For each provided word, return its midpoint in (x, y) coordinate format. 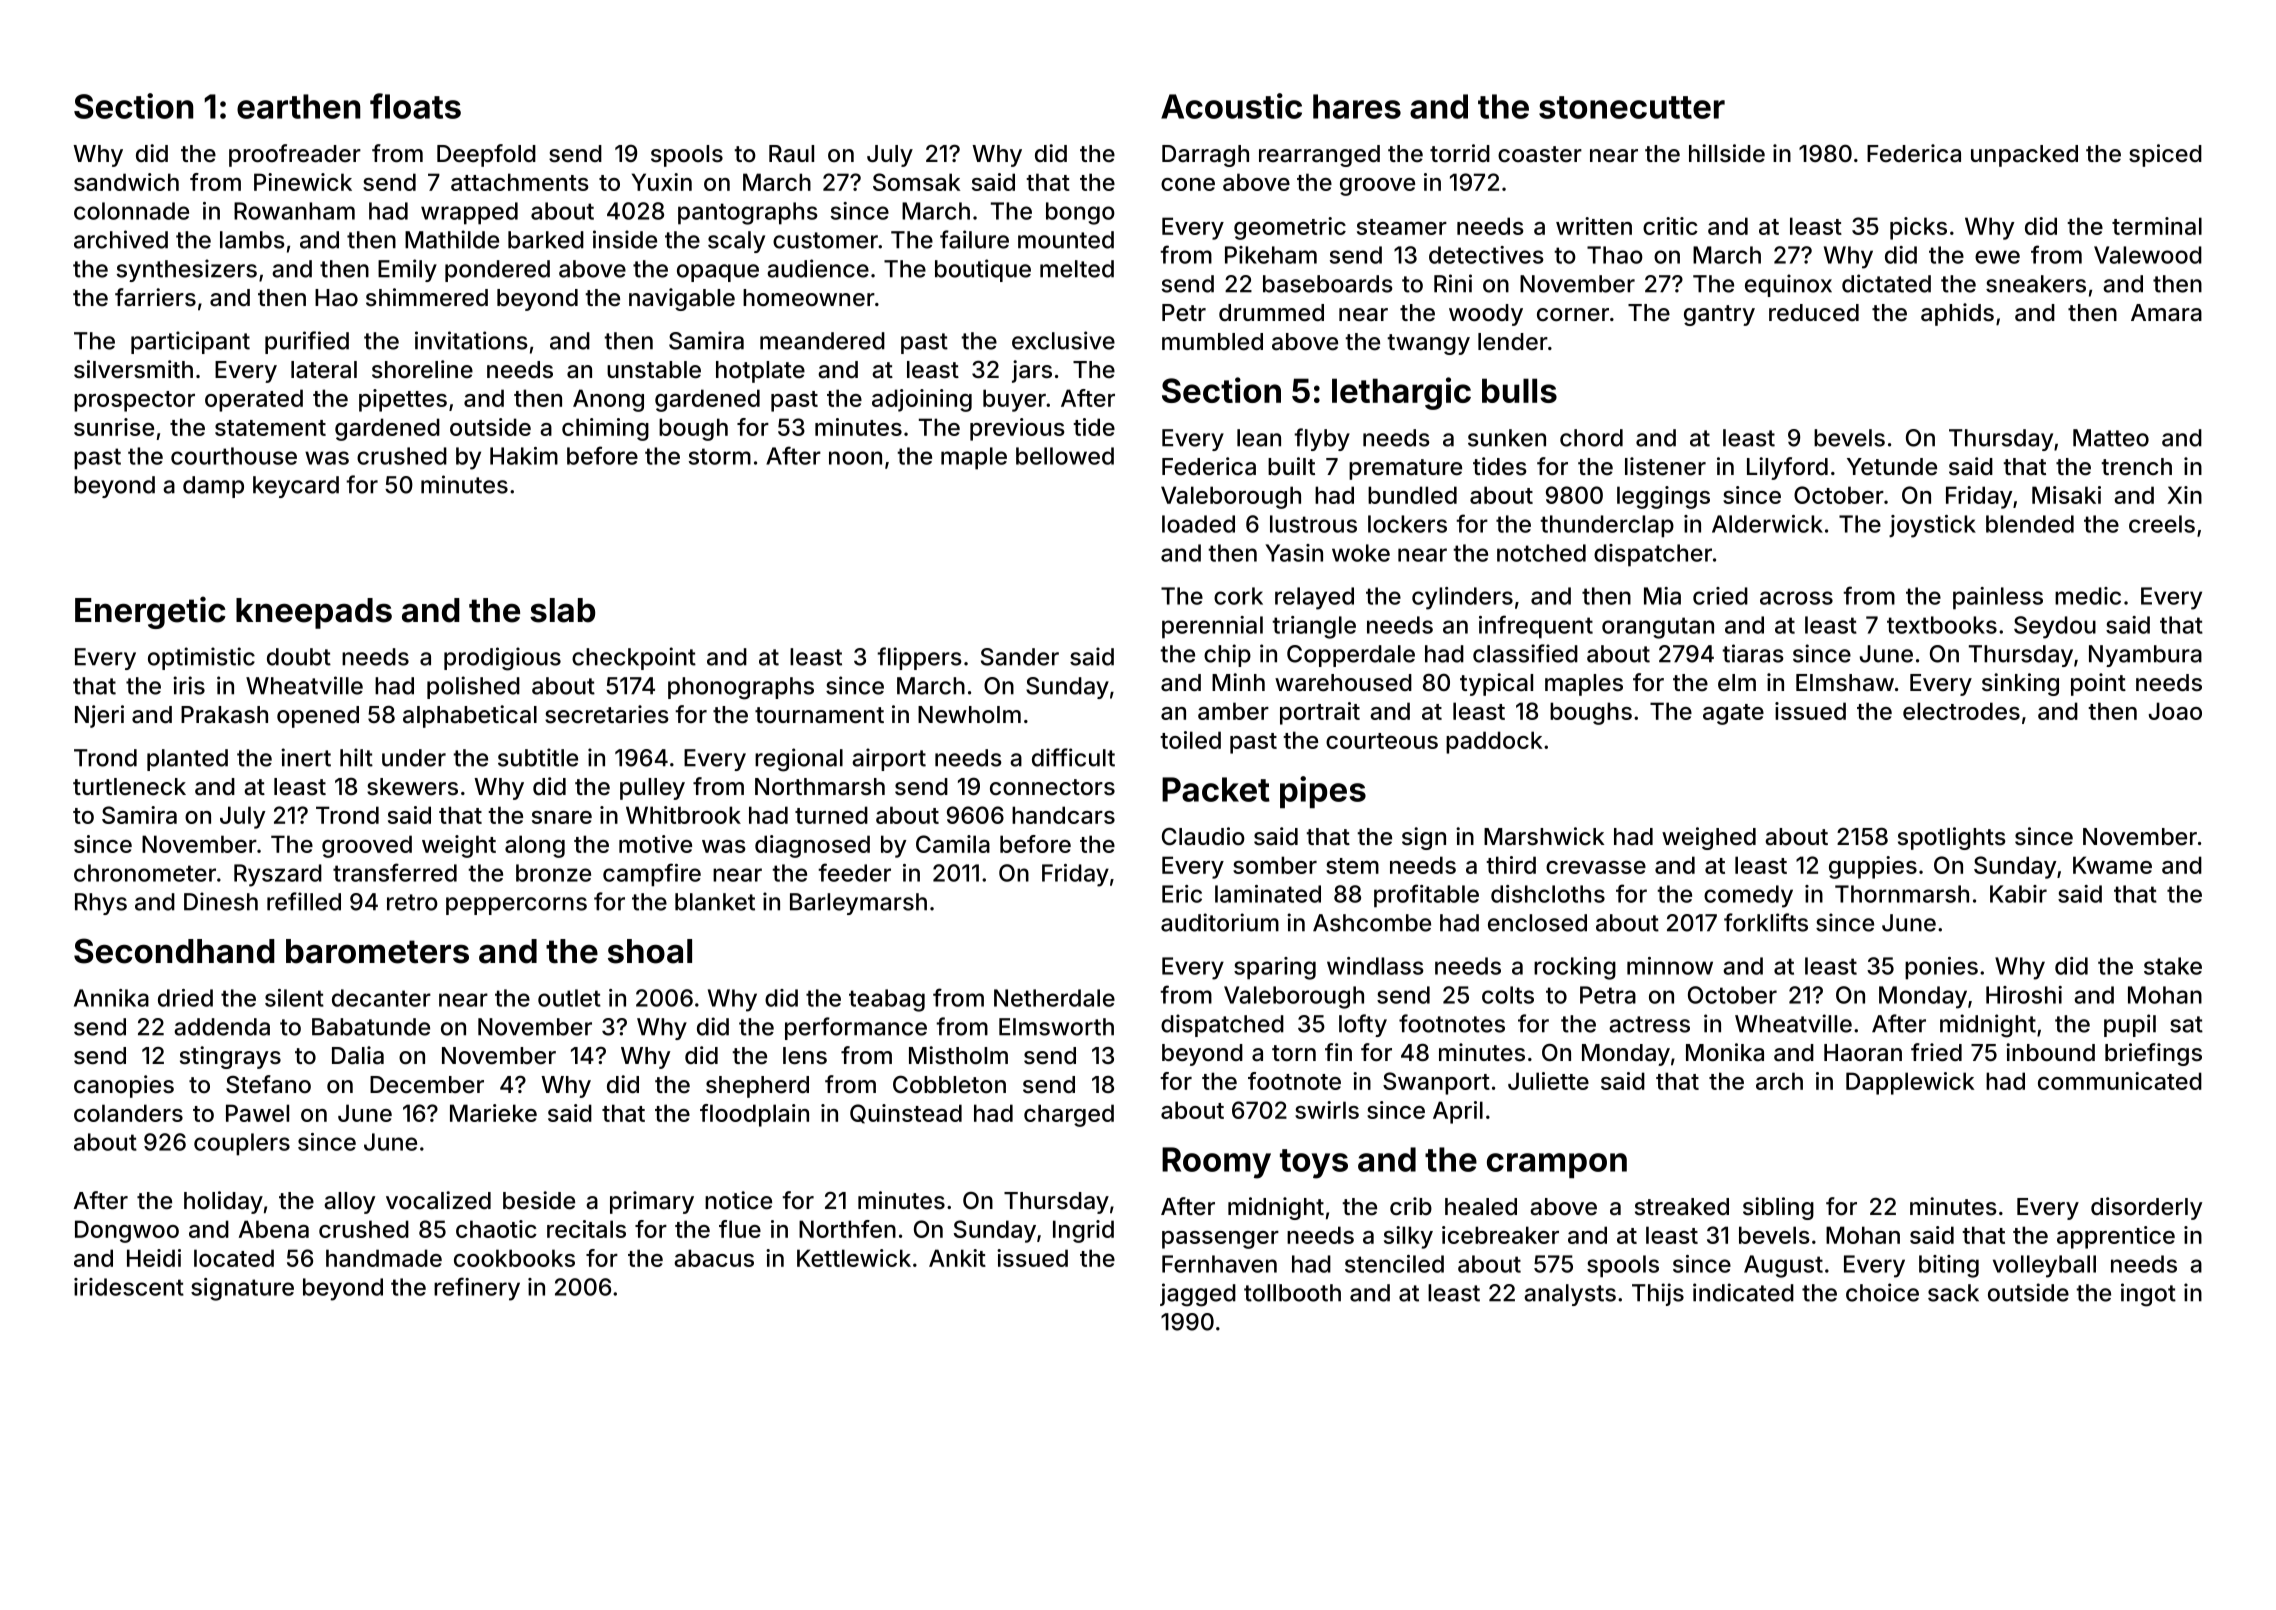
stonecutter (1632, 107)
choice (1882, 1292)
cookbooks (514, 1258)
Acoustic (1231, 106)
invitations (471, 340)
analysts (1570, 1295)
